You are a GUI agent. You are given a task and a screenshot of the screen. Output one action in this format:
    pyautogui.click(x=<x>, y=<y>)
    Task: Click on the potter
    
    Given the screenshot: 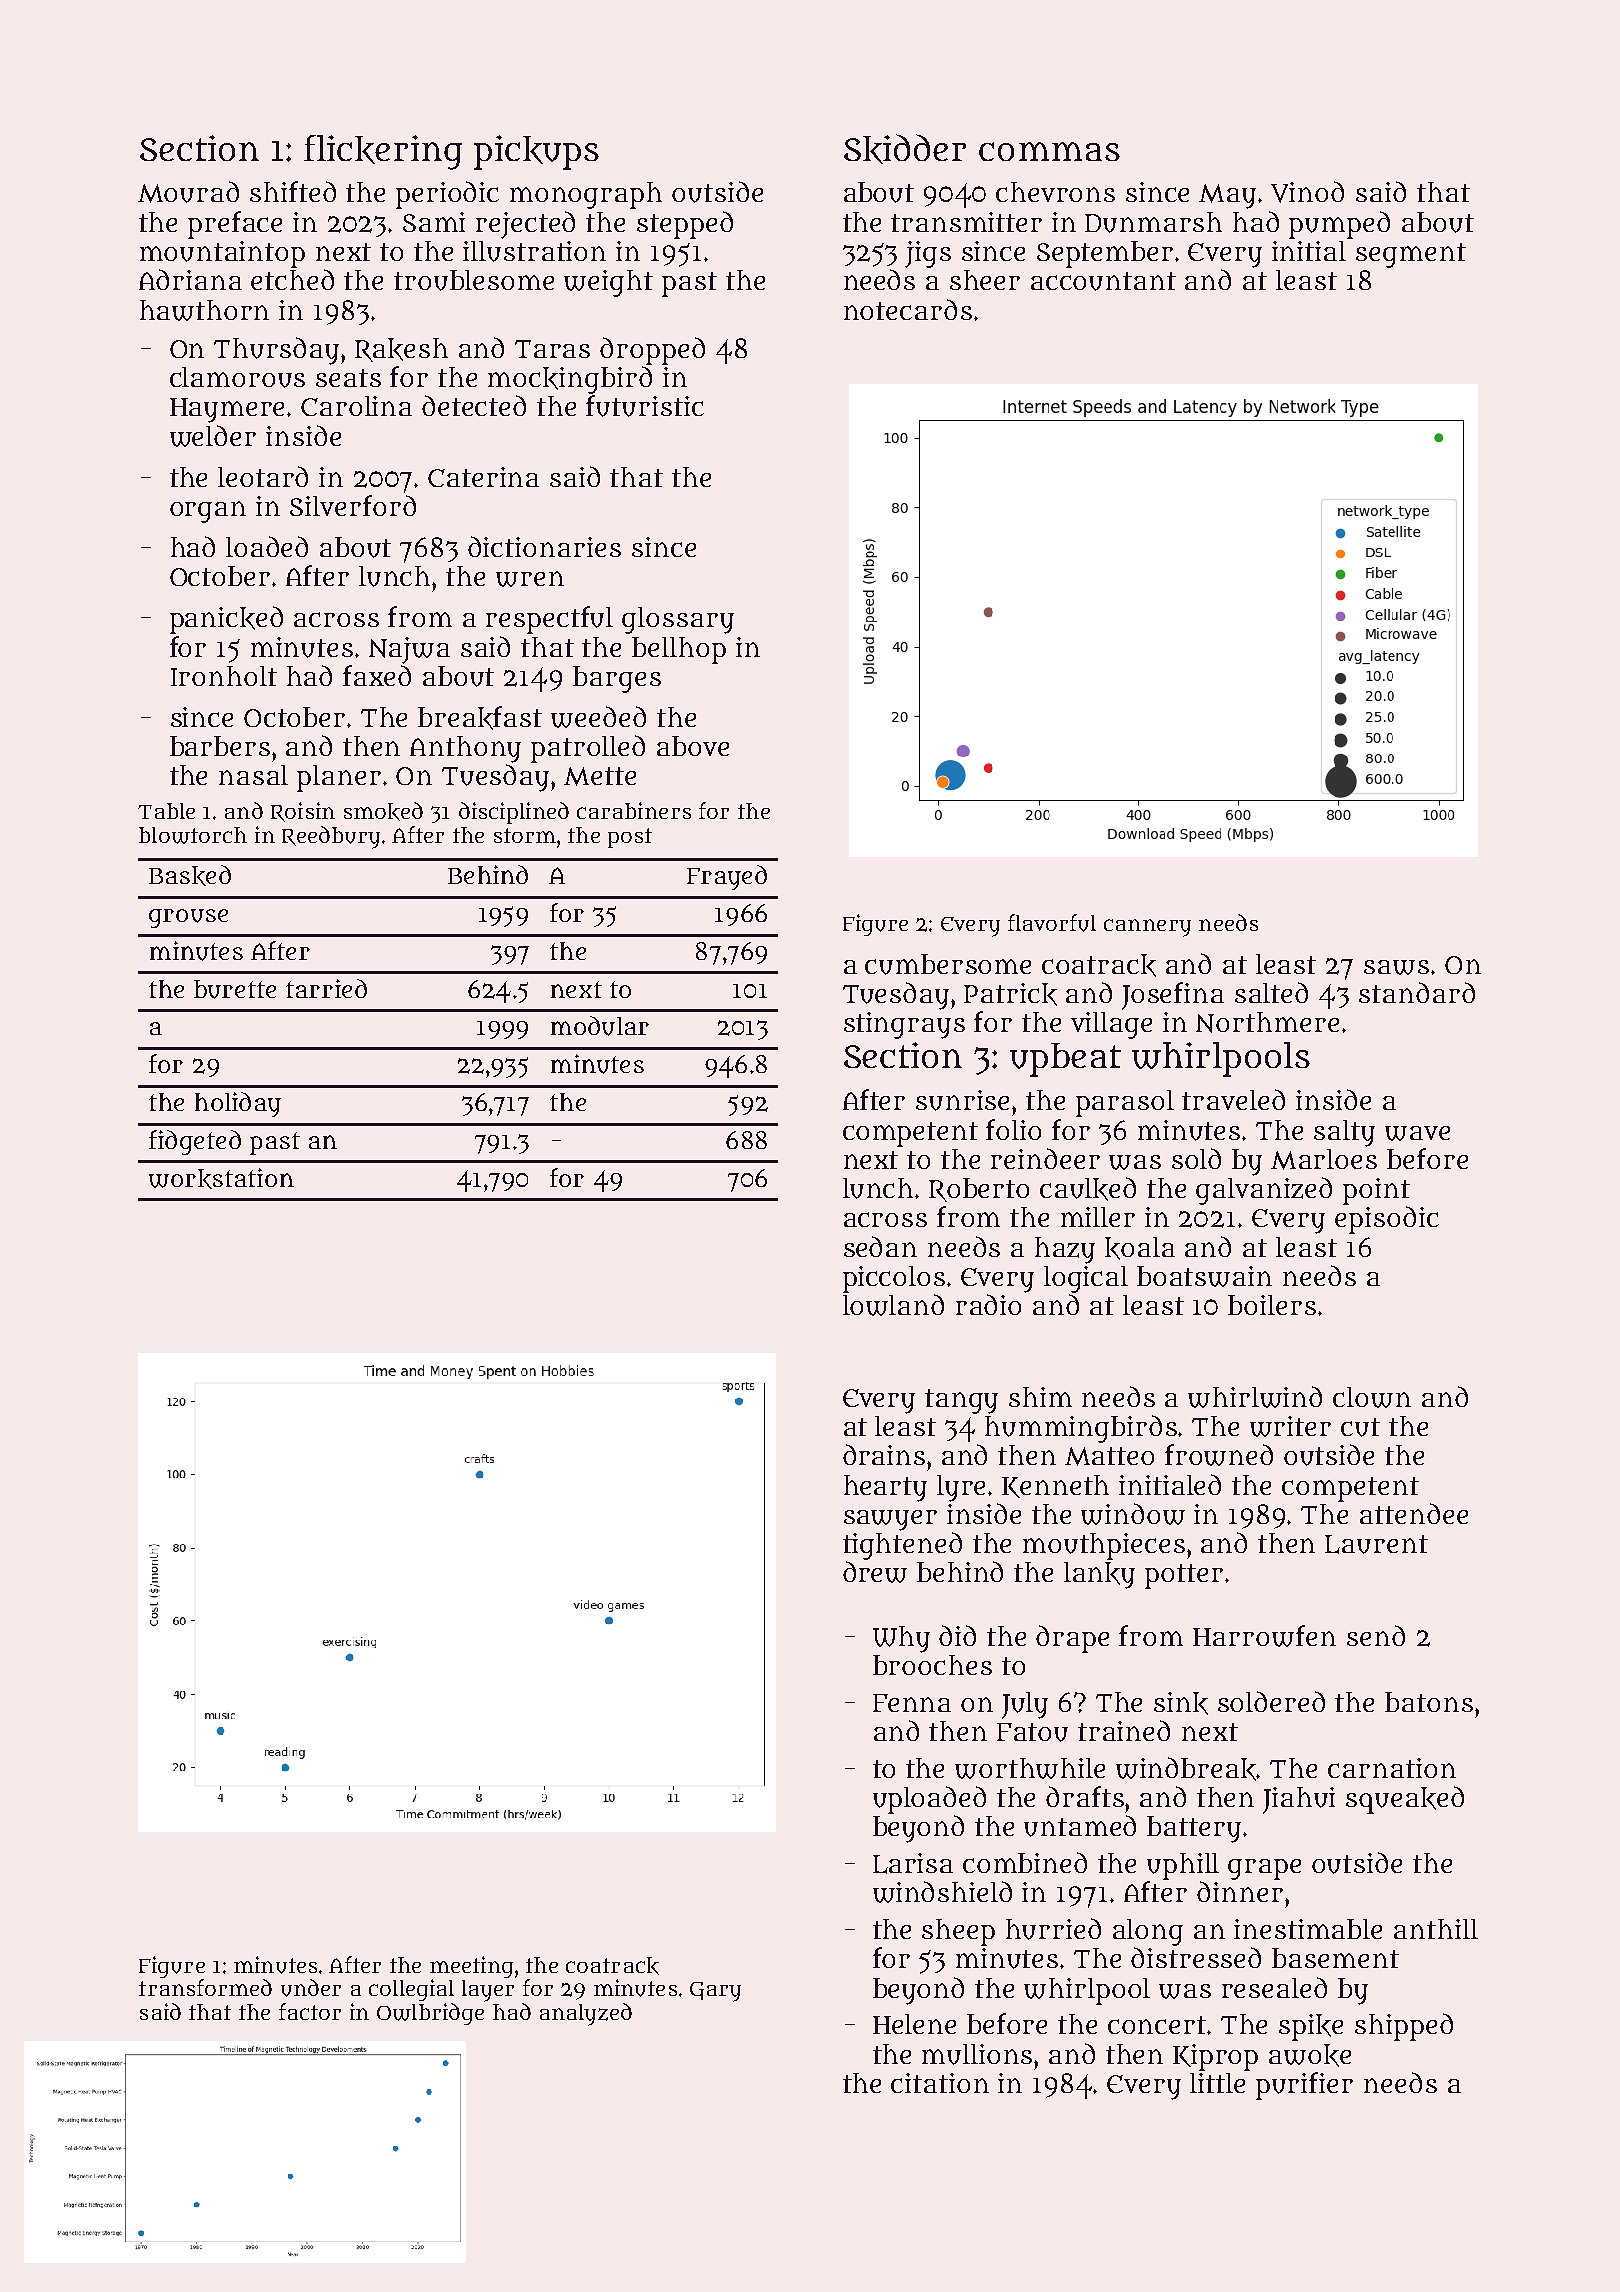 What is the action you would take?
    pyautogui.click(x=1184, y=1576)
